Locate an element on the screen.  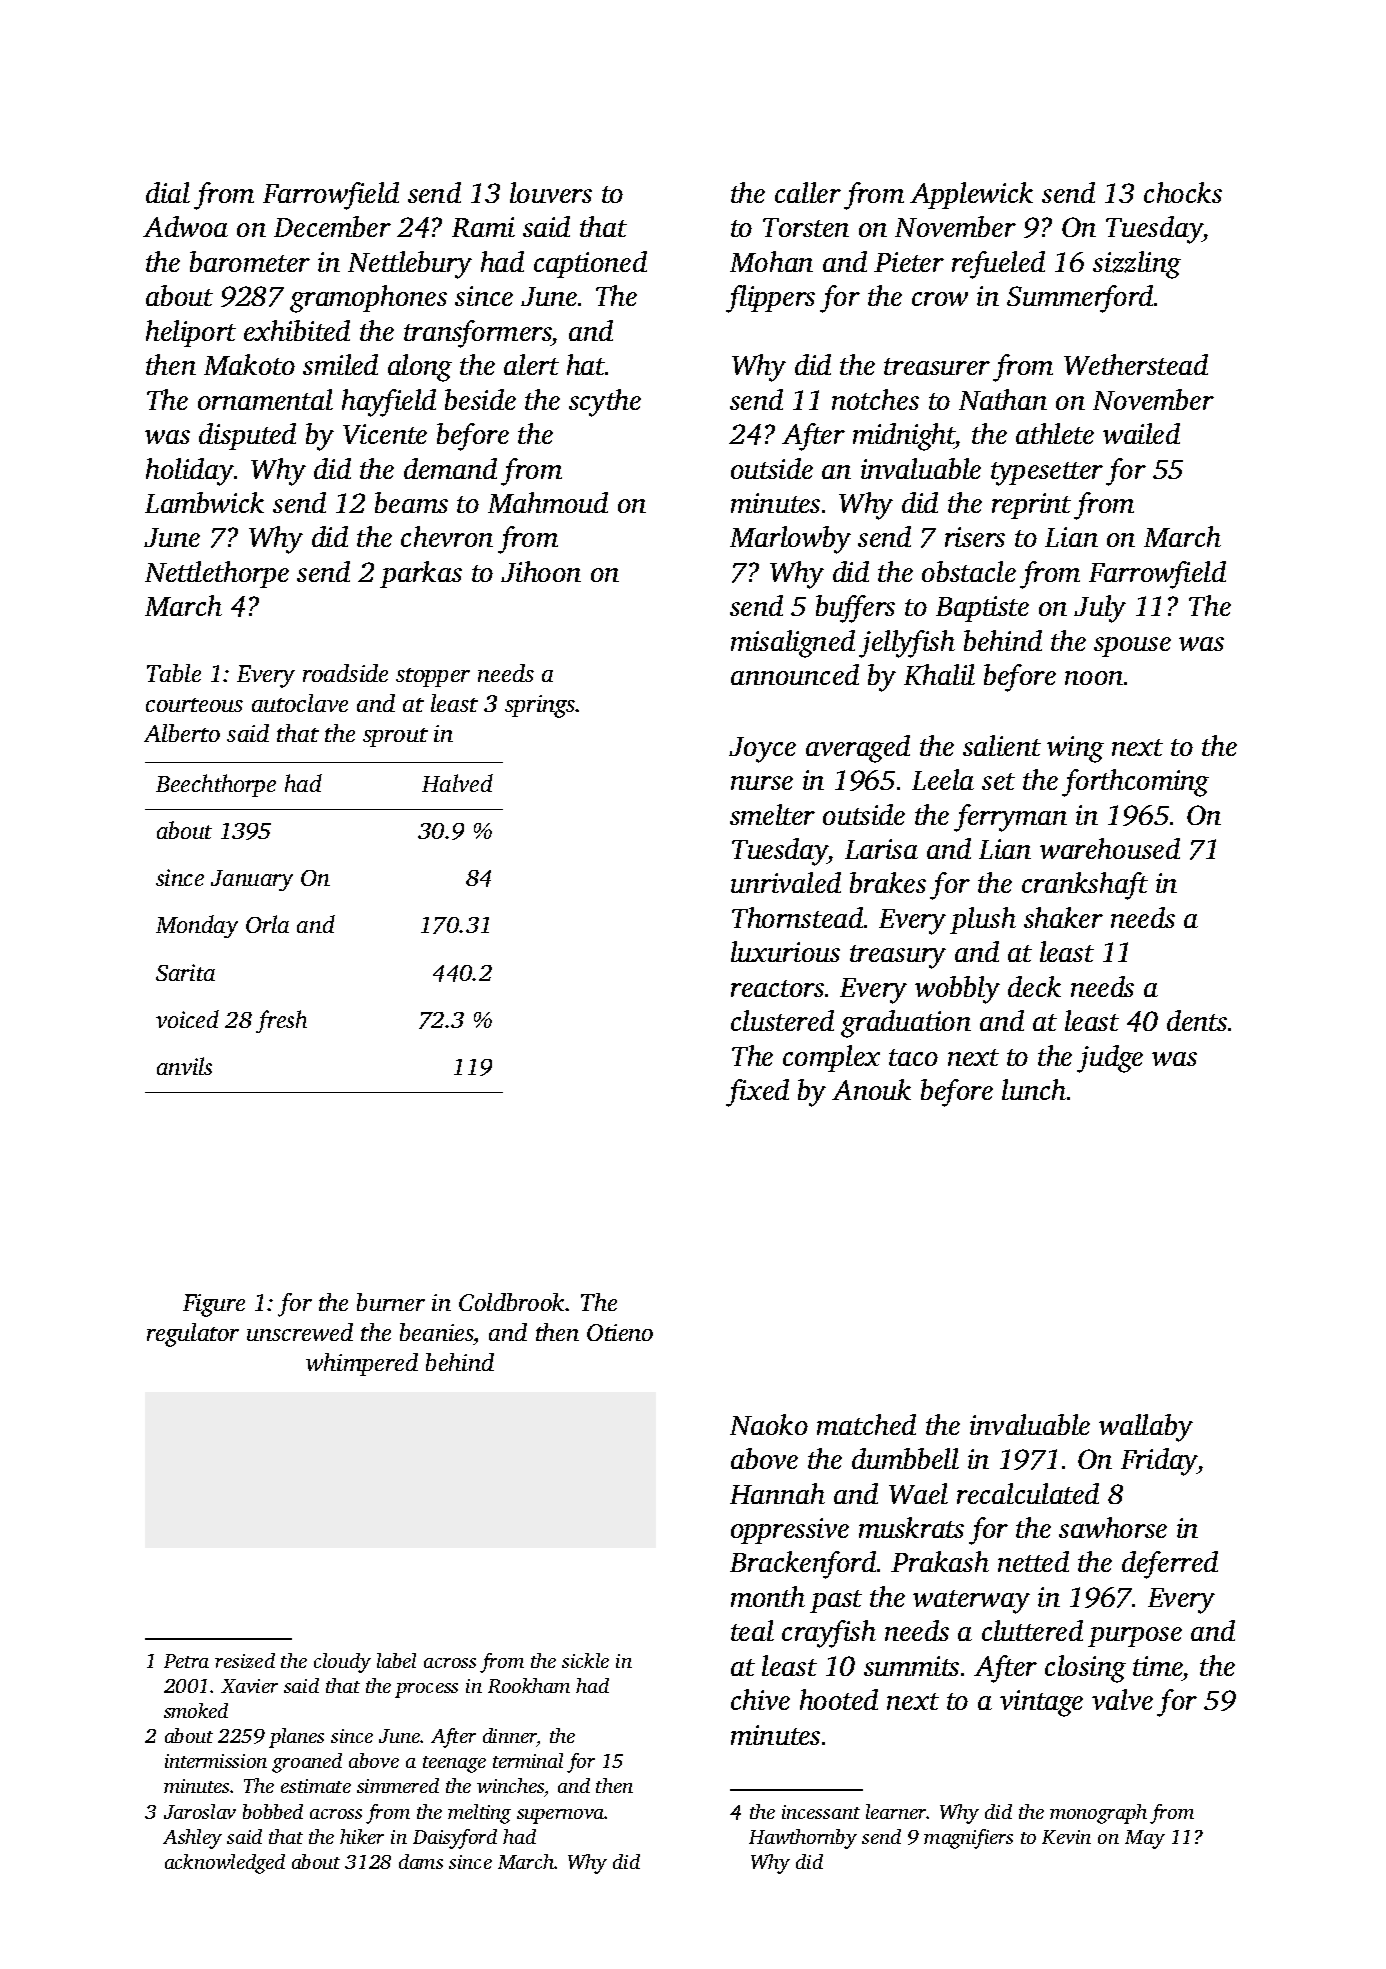
fixed is located at coordinates (757, 1093).
